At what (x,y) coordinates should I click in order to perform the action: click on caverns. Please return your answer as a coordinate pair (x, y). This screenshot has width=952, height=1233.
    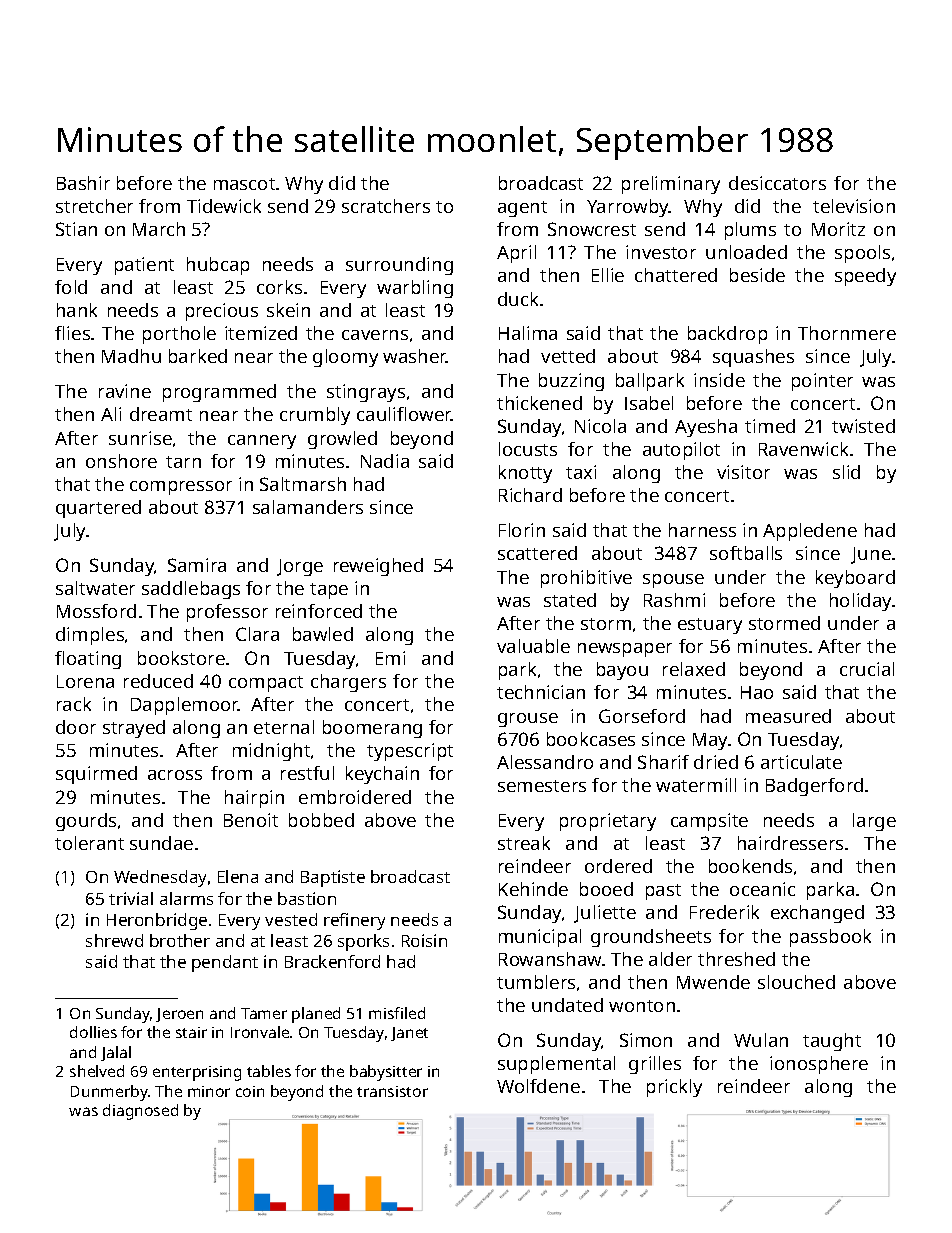
    Looking at the image, I should click on (375, 335).
